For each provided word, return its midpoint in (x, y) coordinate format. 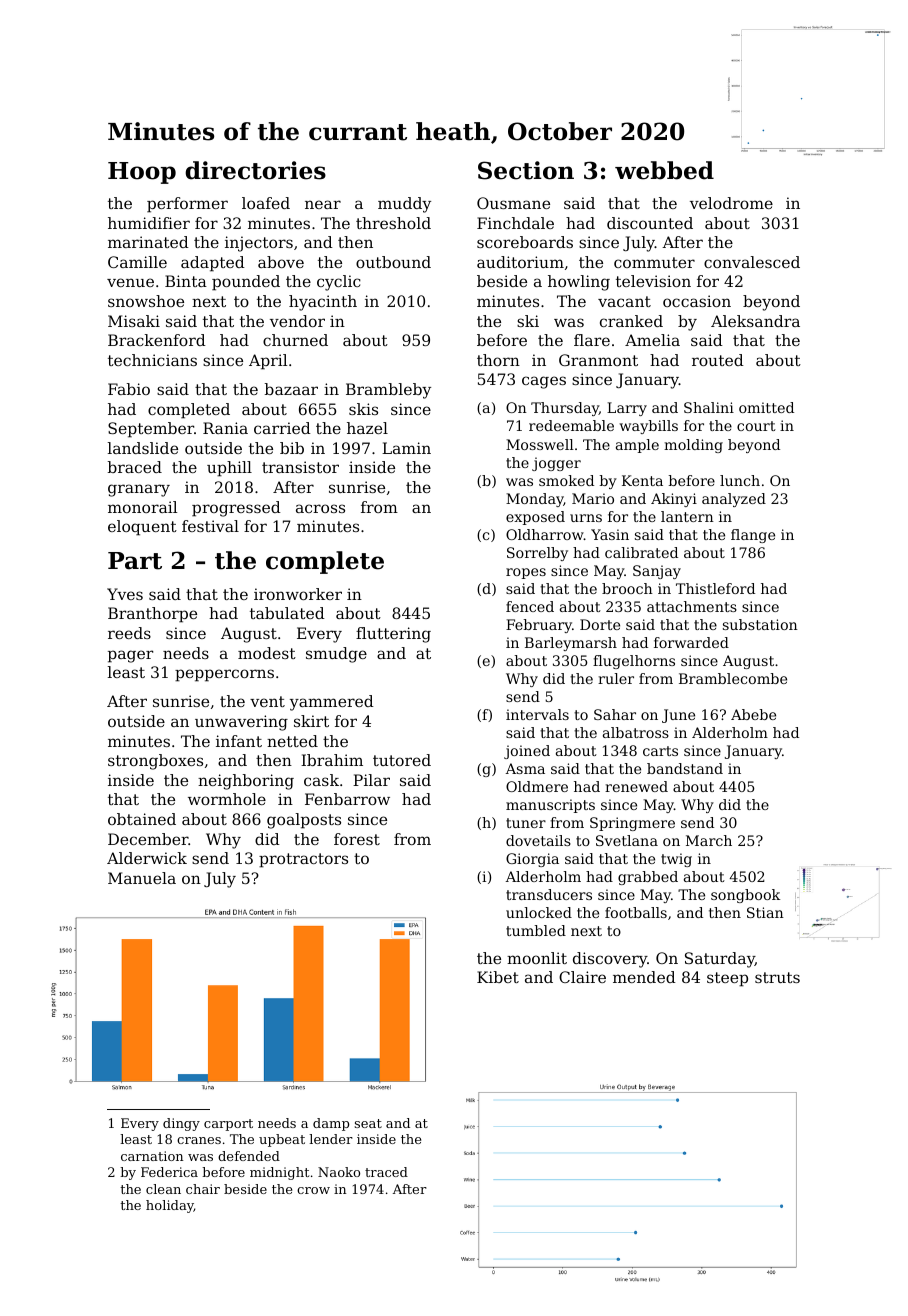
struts (777, 977)
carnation (152, 1156)
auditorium (520, 262)
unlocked (539, 912)
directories (255, 170)
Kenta (642, 480)
